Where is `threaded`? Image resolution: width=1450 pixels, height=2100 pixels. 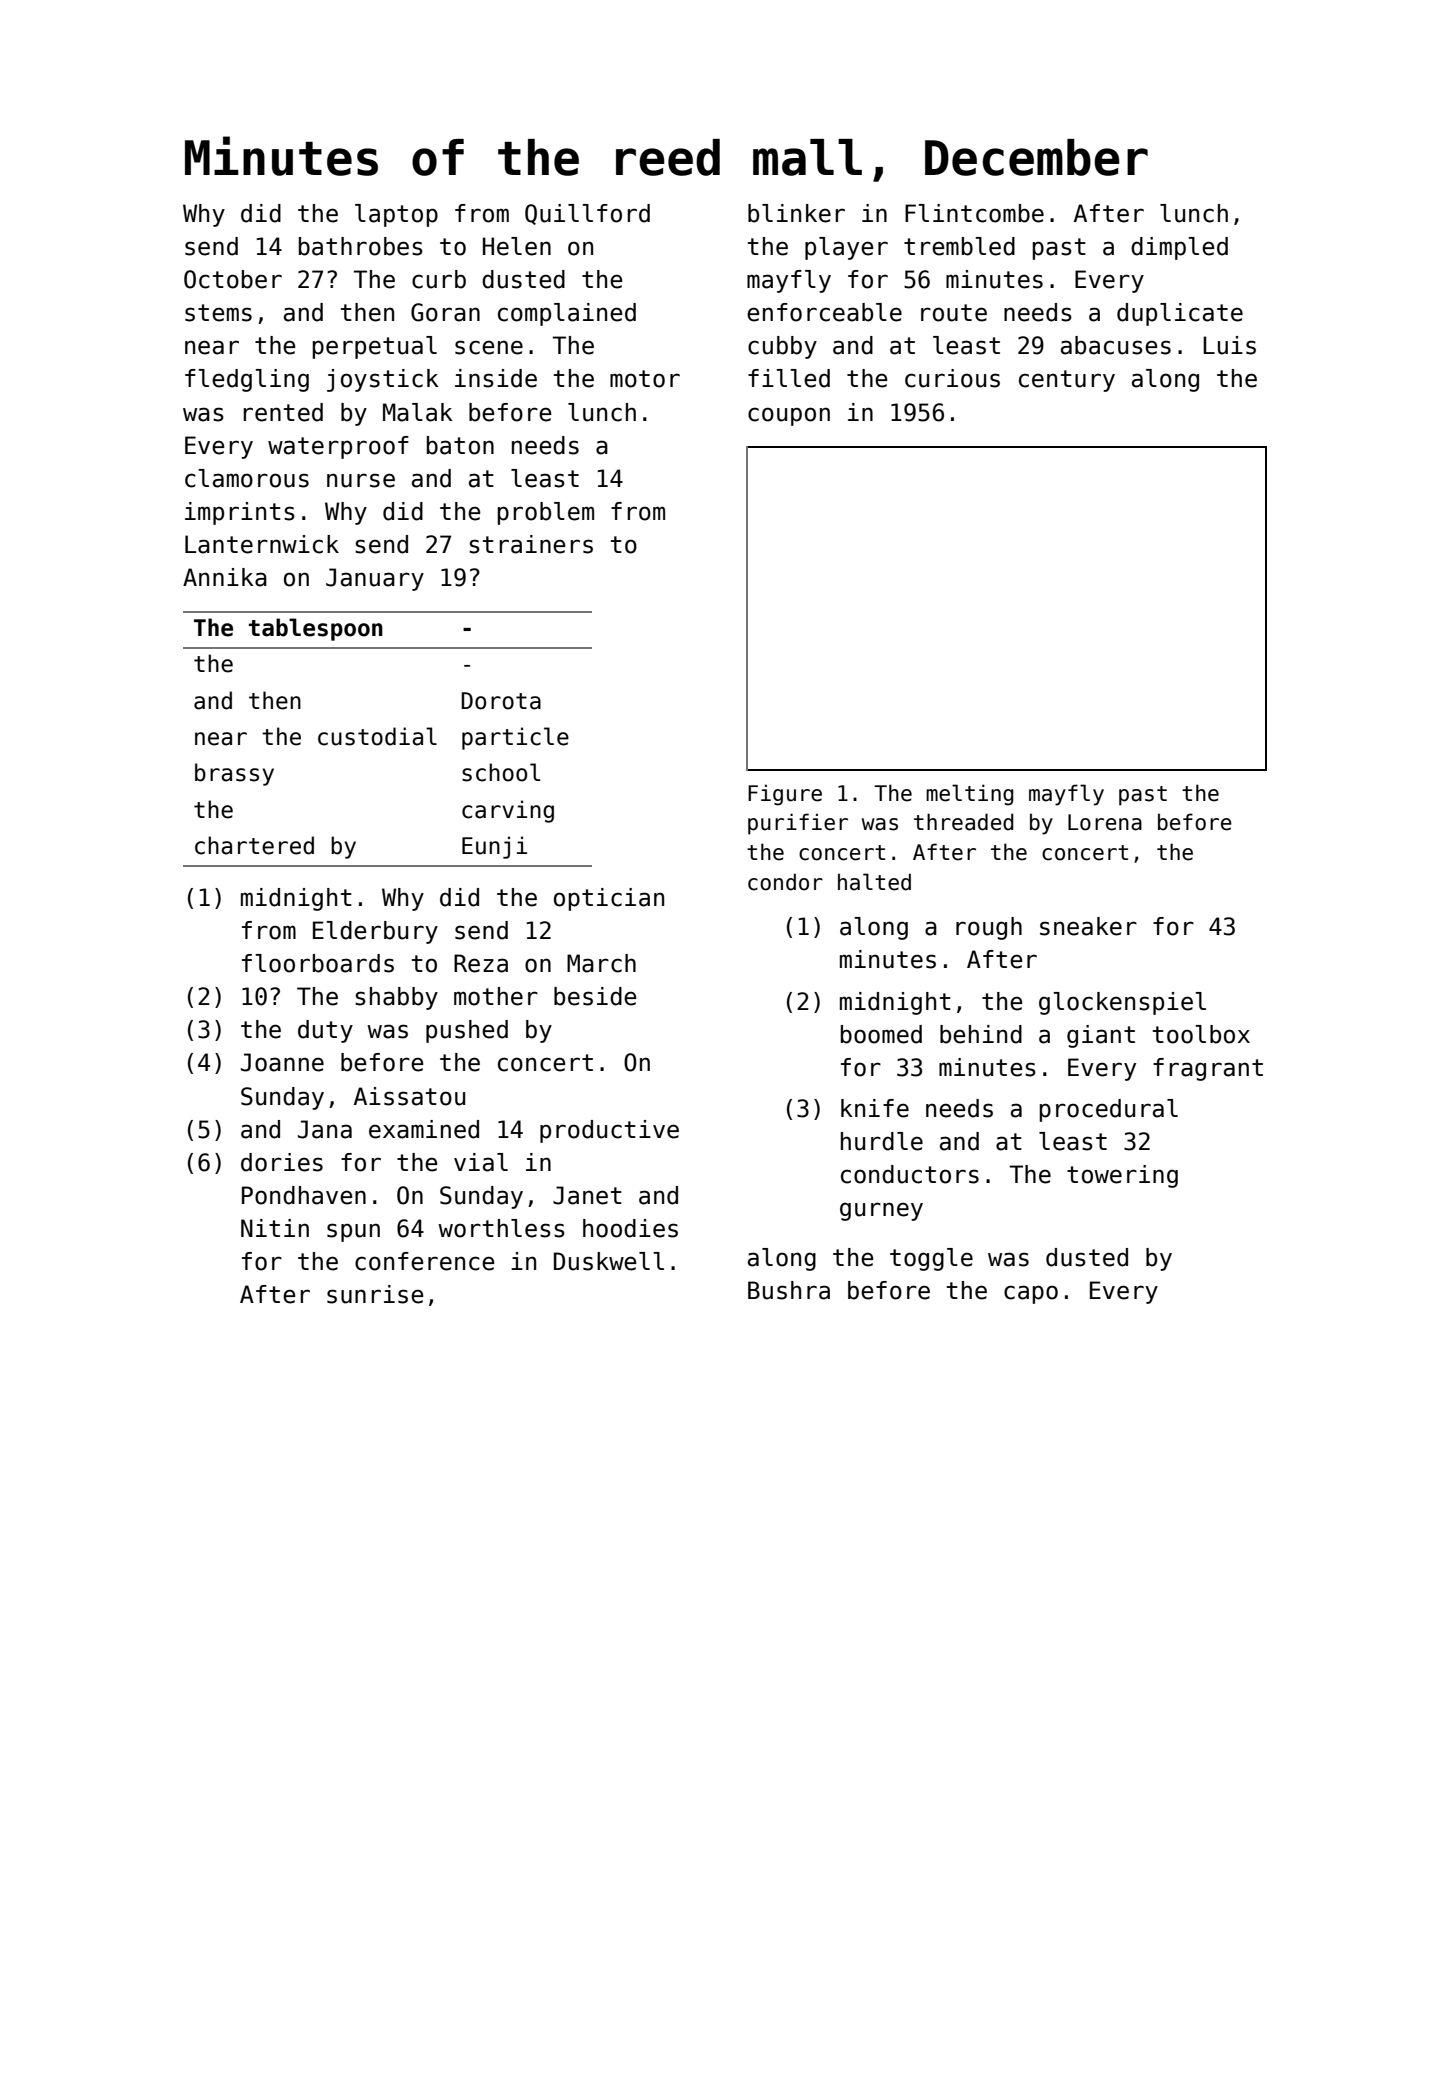 threaded is located at coordinates (963, 822).
